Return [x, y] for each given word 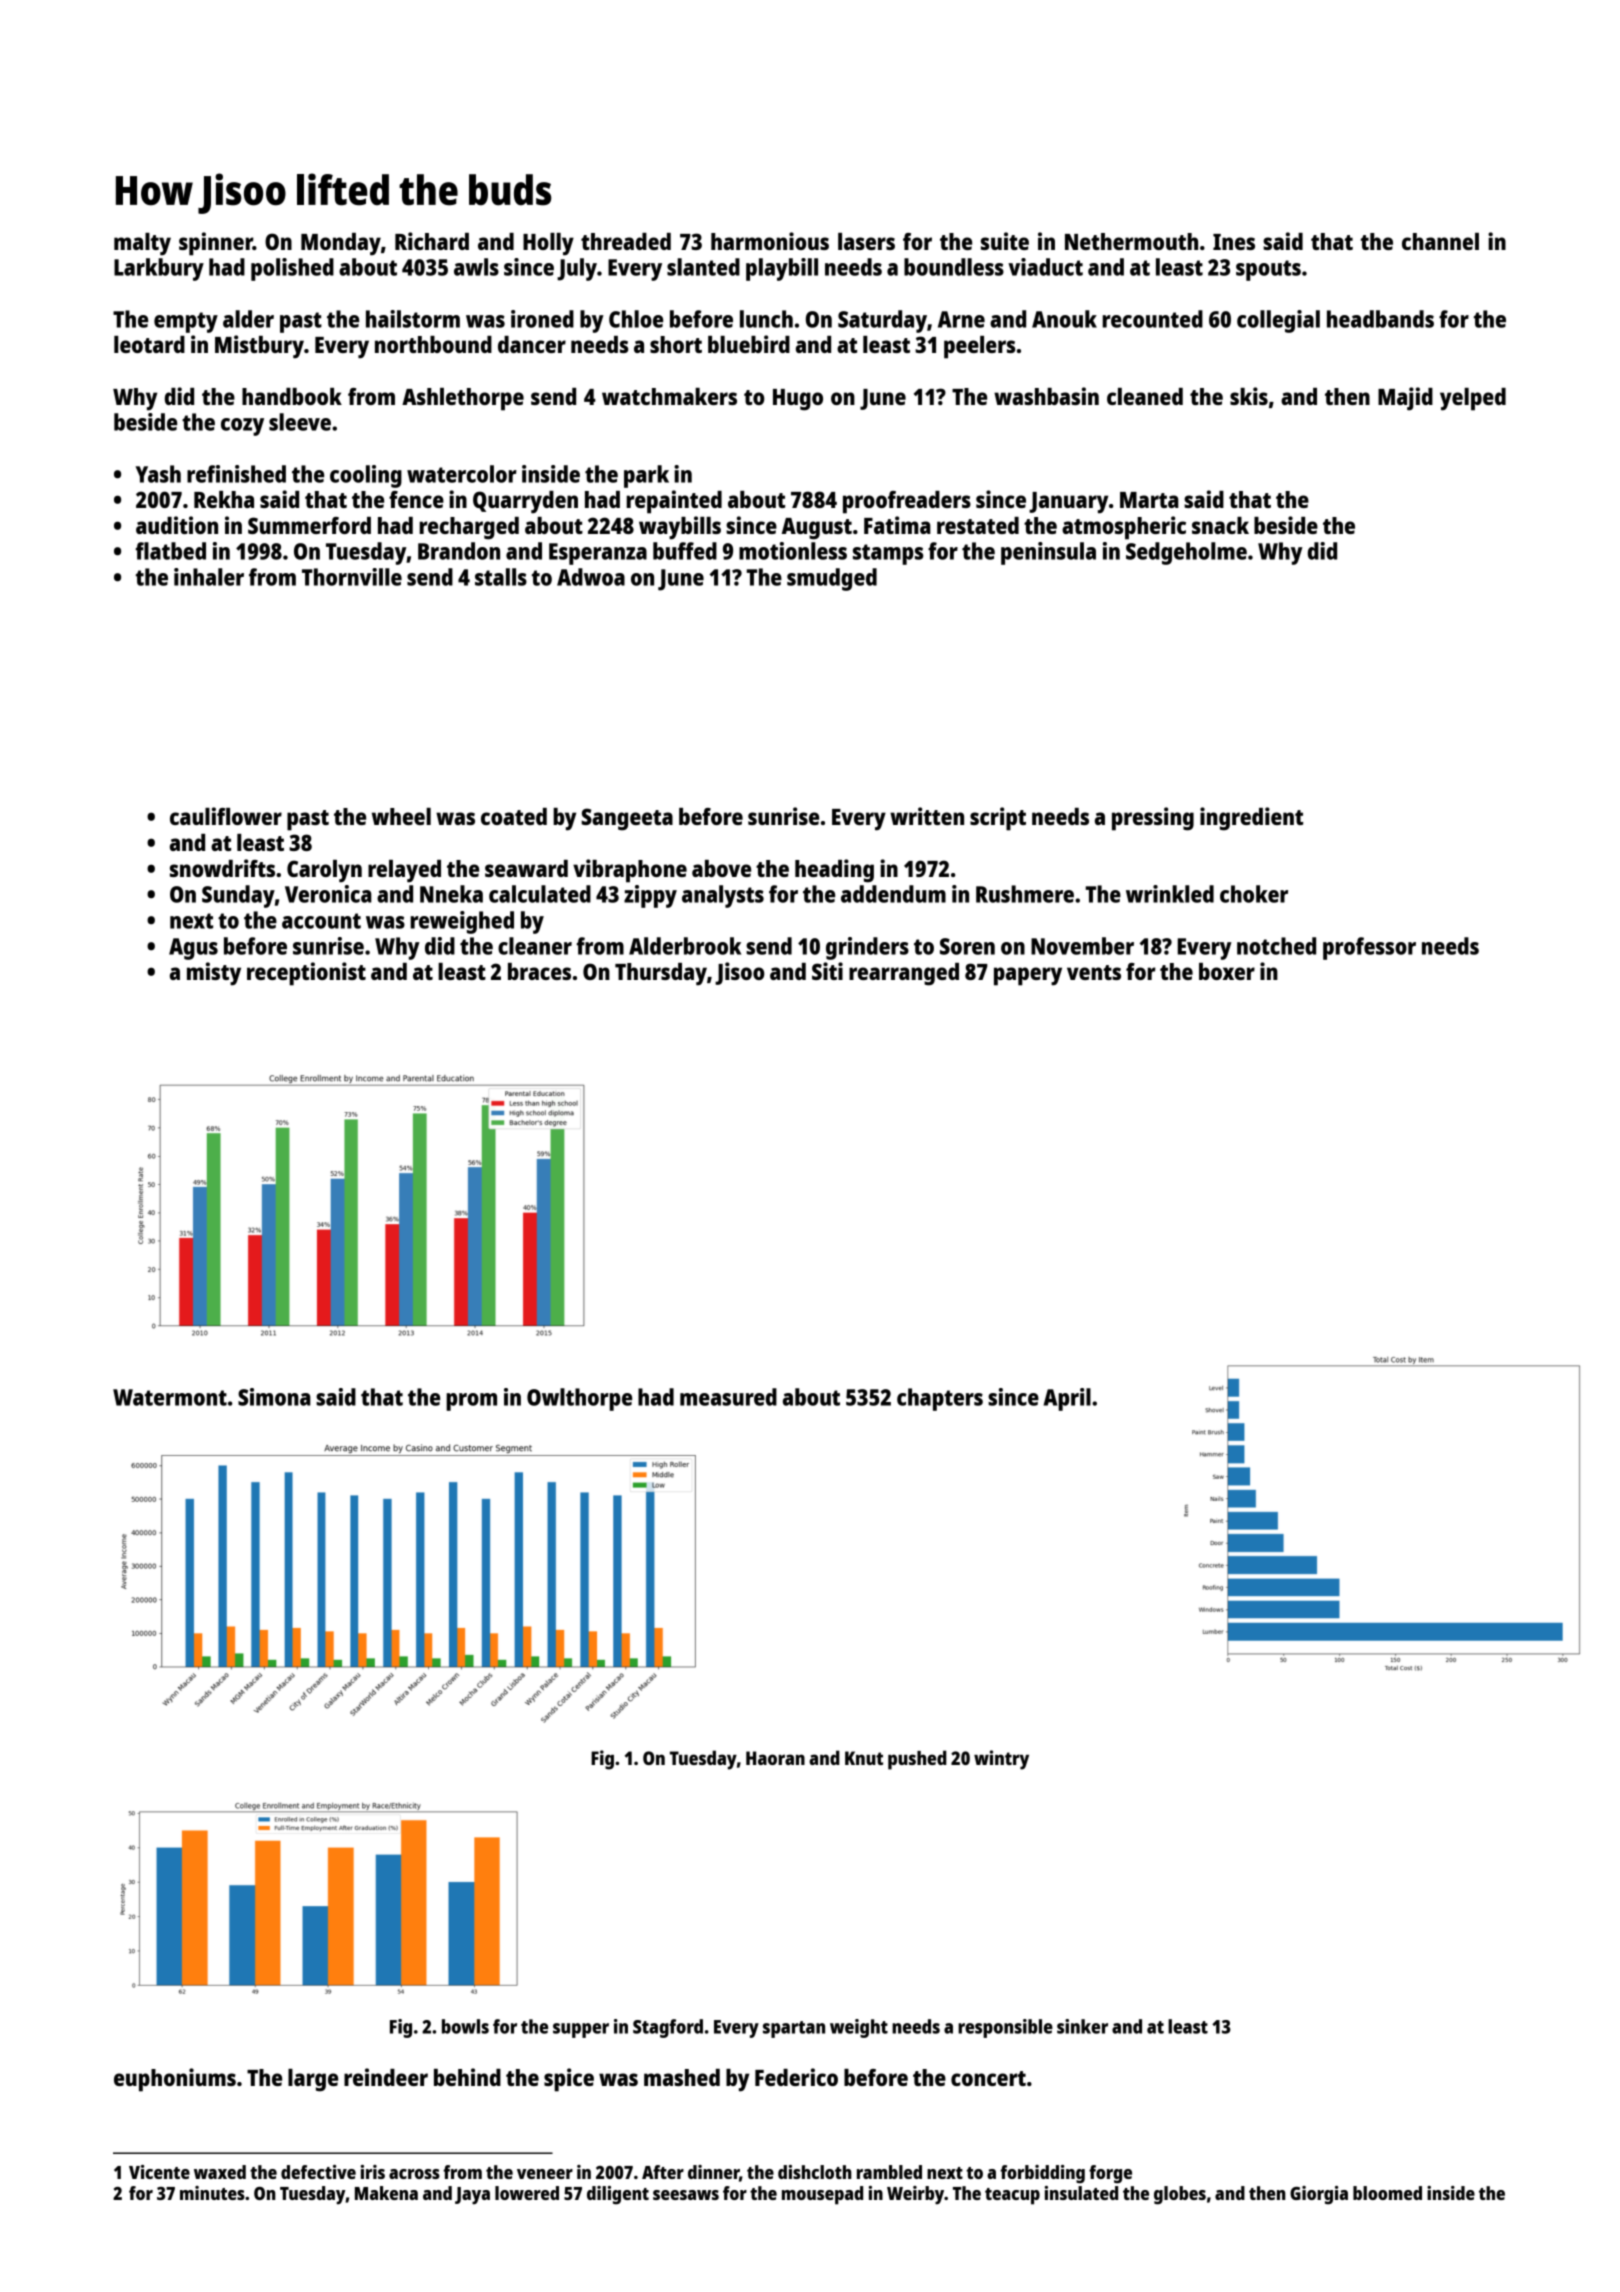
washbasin [1046, 396]
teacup [1012, 2196]
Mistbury [259, 347]
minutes [212, 2193]
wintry [1001, 1760]
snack [1220, 525]
